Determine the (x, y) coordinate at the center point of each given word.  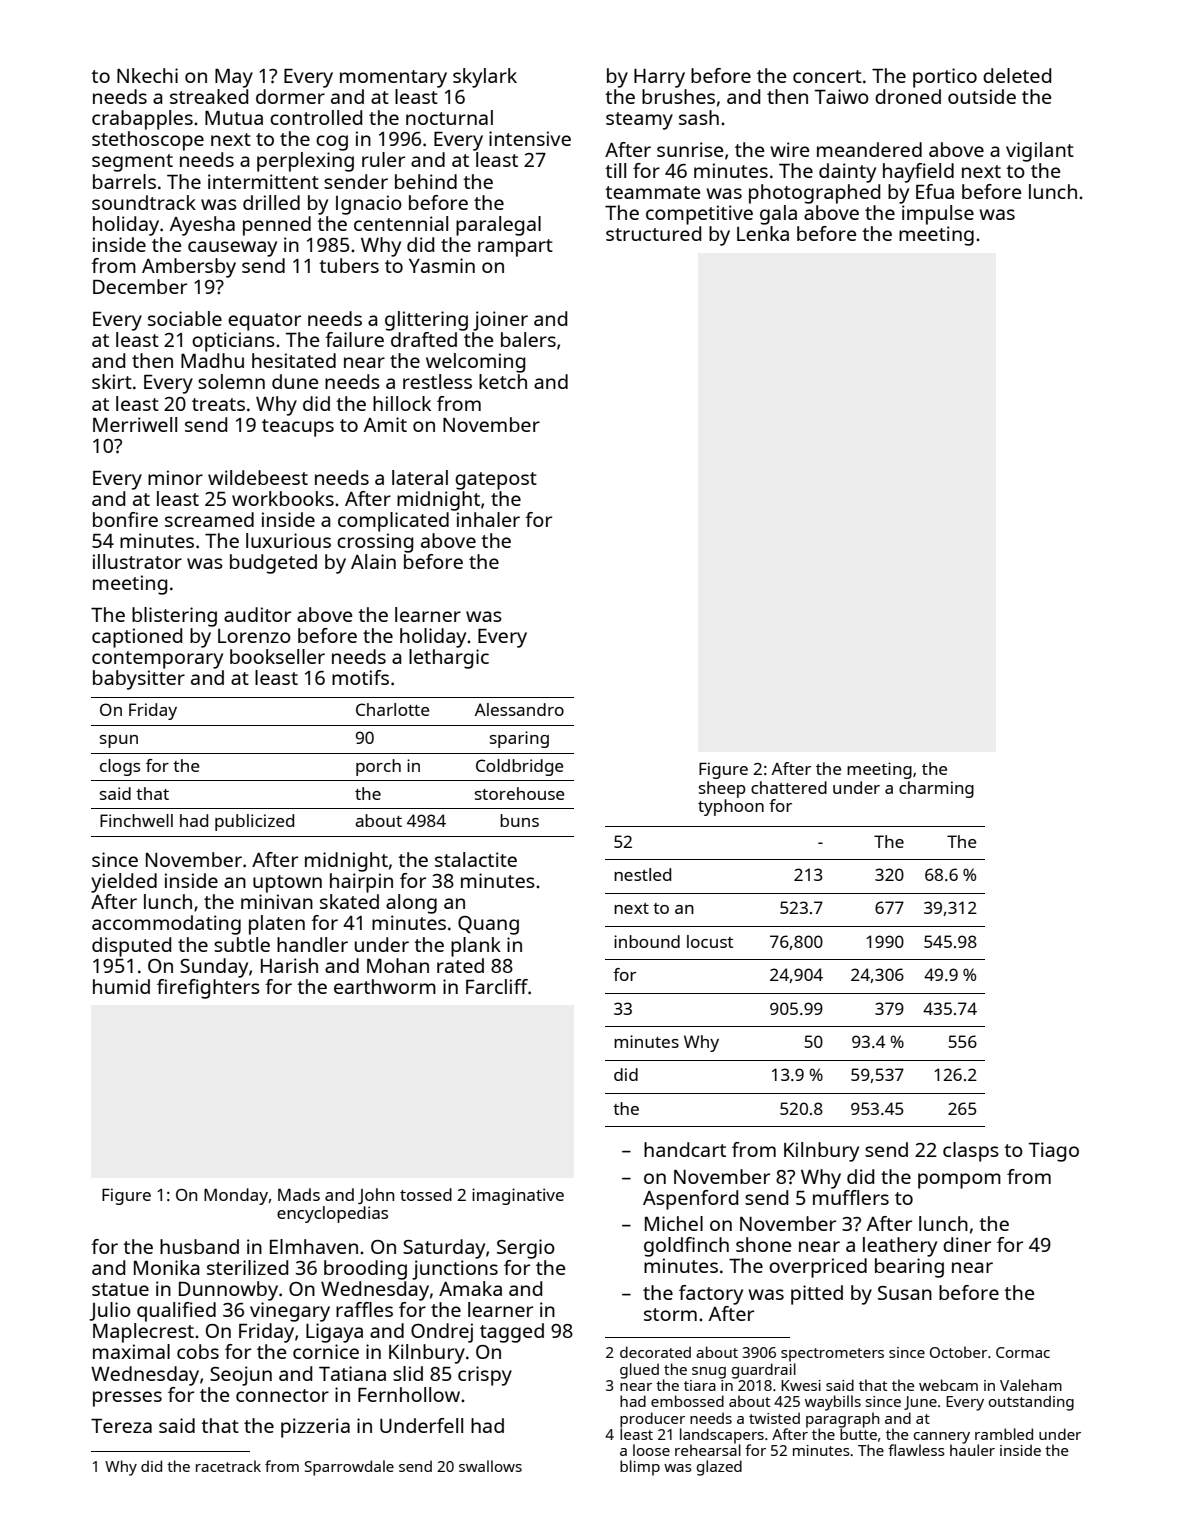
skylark (485, 78)
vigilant (1040, 152)
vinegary (290, 1312)
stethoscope (148, 141)
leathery (900, 1247)
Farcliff (497, 986)
